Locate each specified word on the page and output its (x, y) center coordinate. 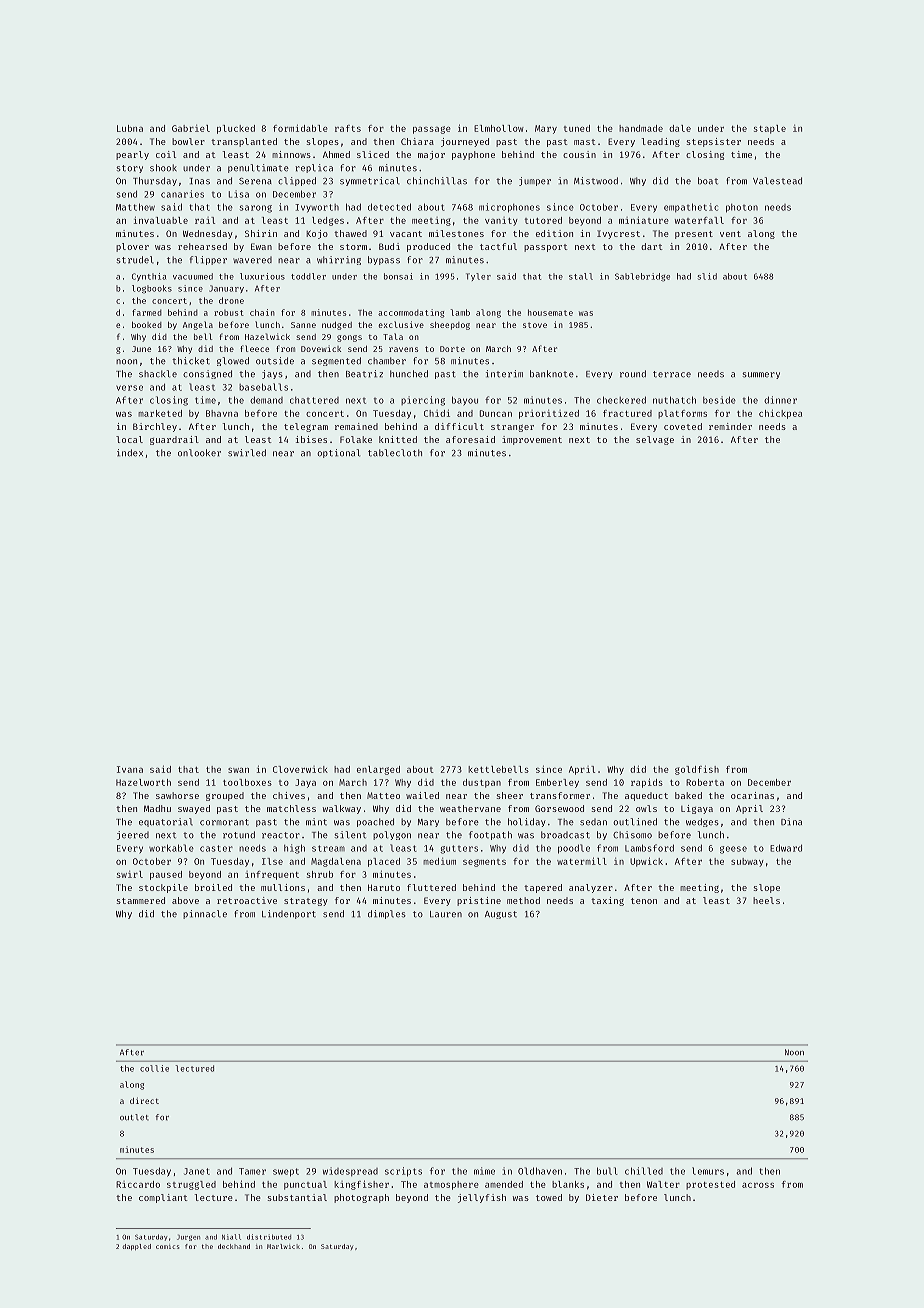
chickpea (780, 414)
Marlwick (283, 1246)
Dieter (602, 1197)
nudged (337, 325)
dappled (137, 1247)
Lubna (130, 128)
